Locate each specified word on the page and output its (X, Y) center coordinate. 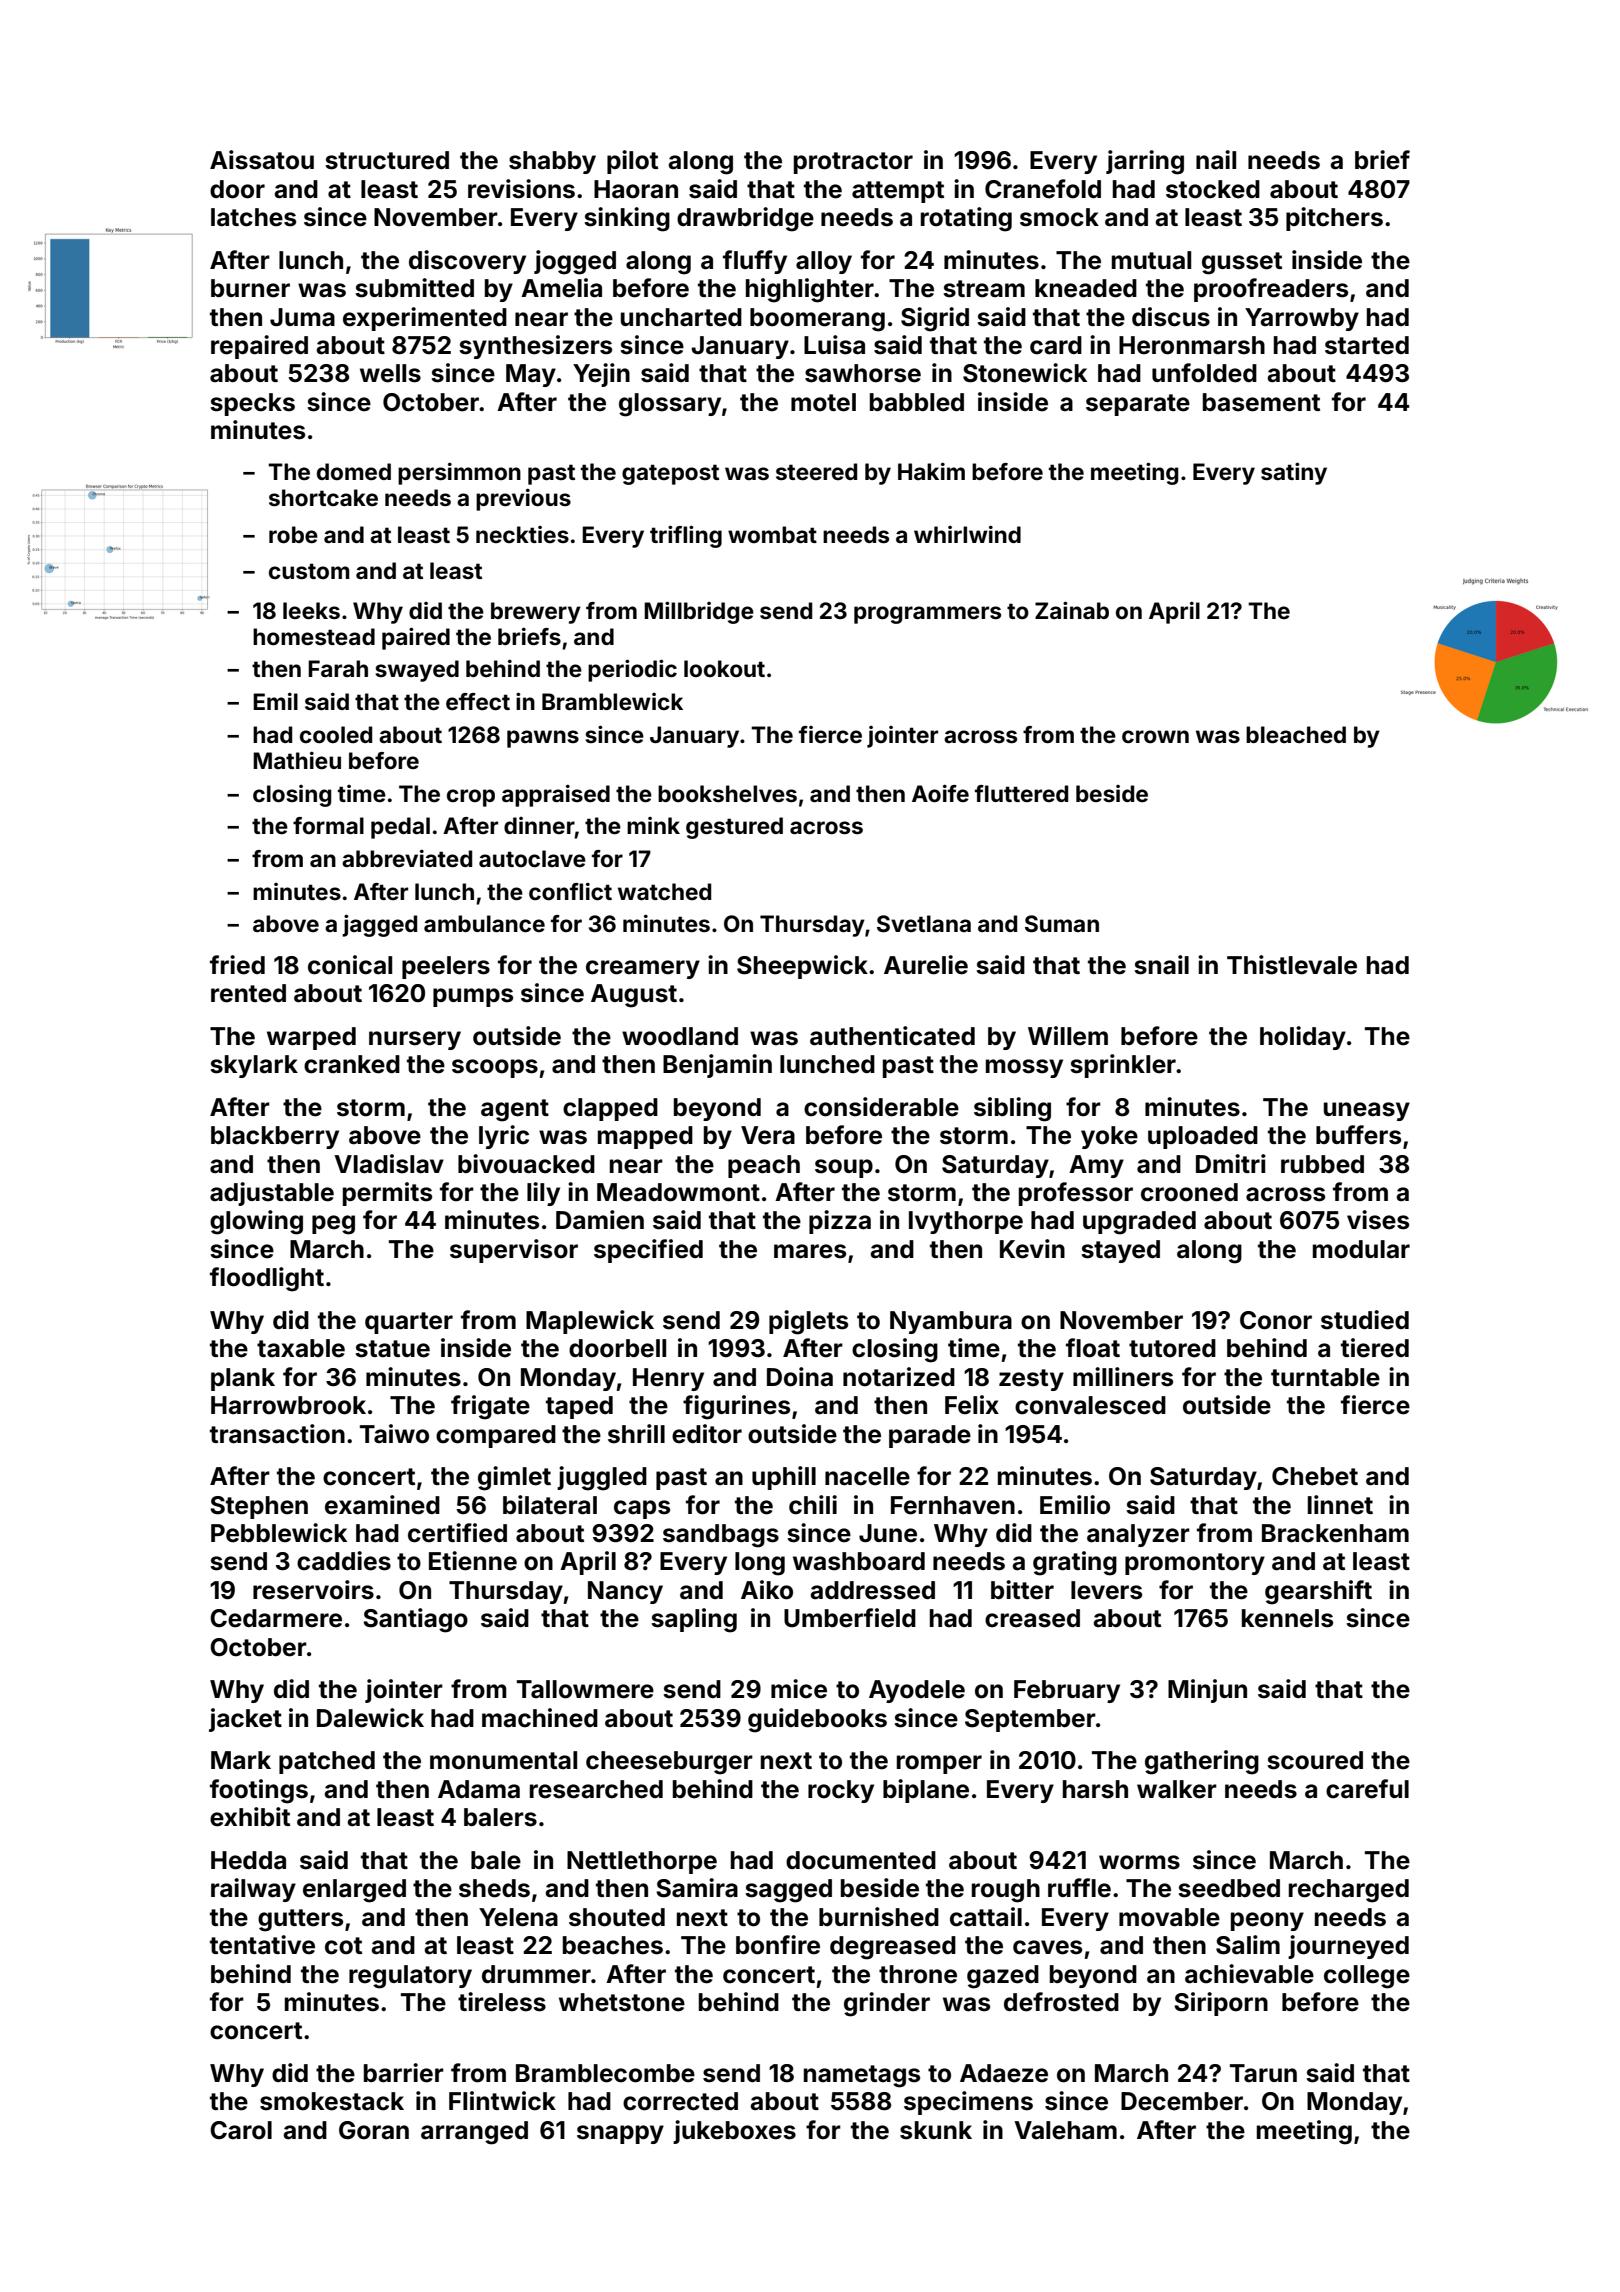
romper (939, 1764)
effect (478, 701)
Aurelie (926, 965)
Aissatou (262, 160)
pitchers (1334, 219)
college (1367, 1977)
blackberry (275, 1137)
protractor (853, 163)
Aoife (940, 793)
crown (1155, 736)
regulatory (410, 1977)
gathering (1202, 1762)
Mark (241, 1760)
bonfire (778, 1945)
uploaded (1203, 1137)
